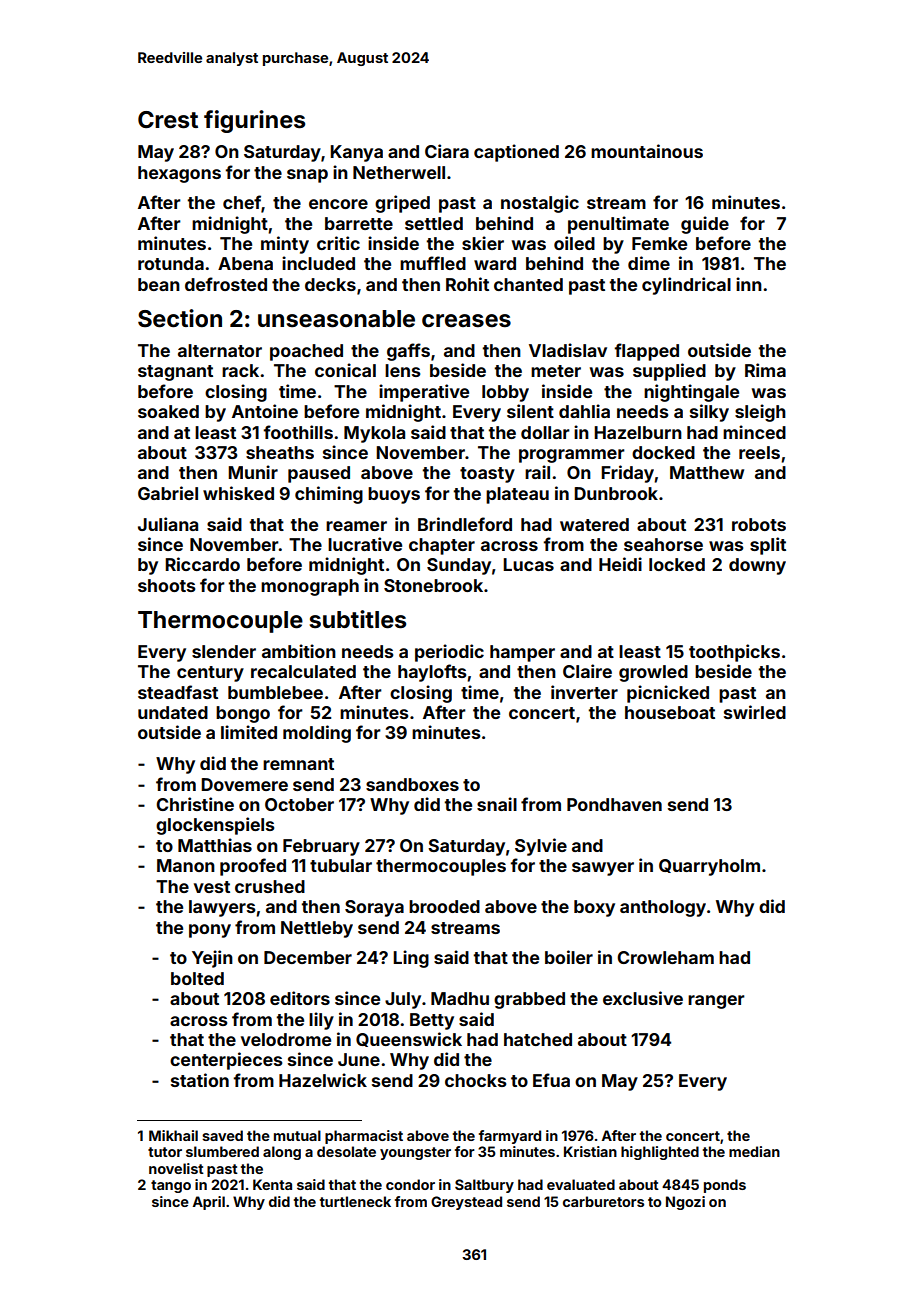  I want to click on captioned, so click(516, 153).
